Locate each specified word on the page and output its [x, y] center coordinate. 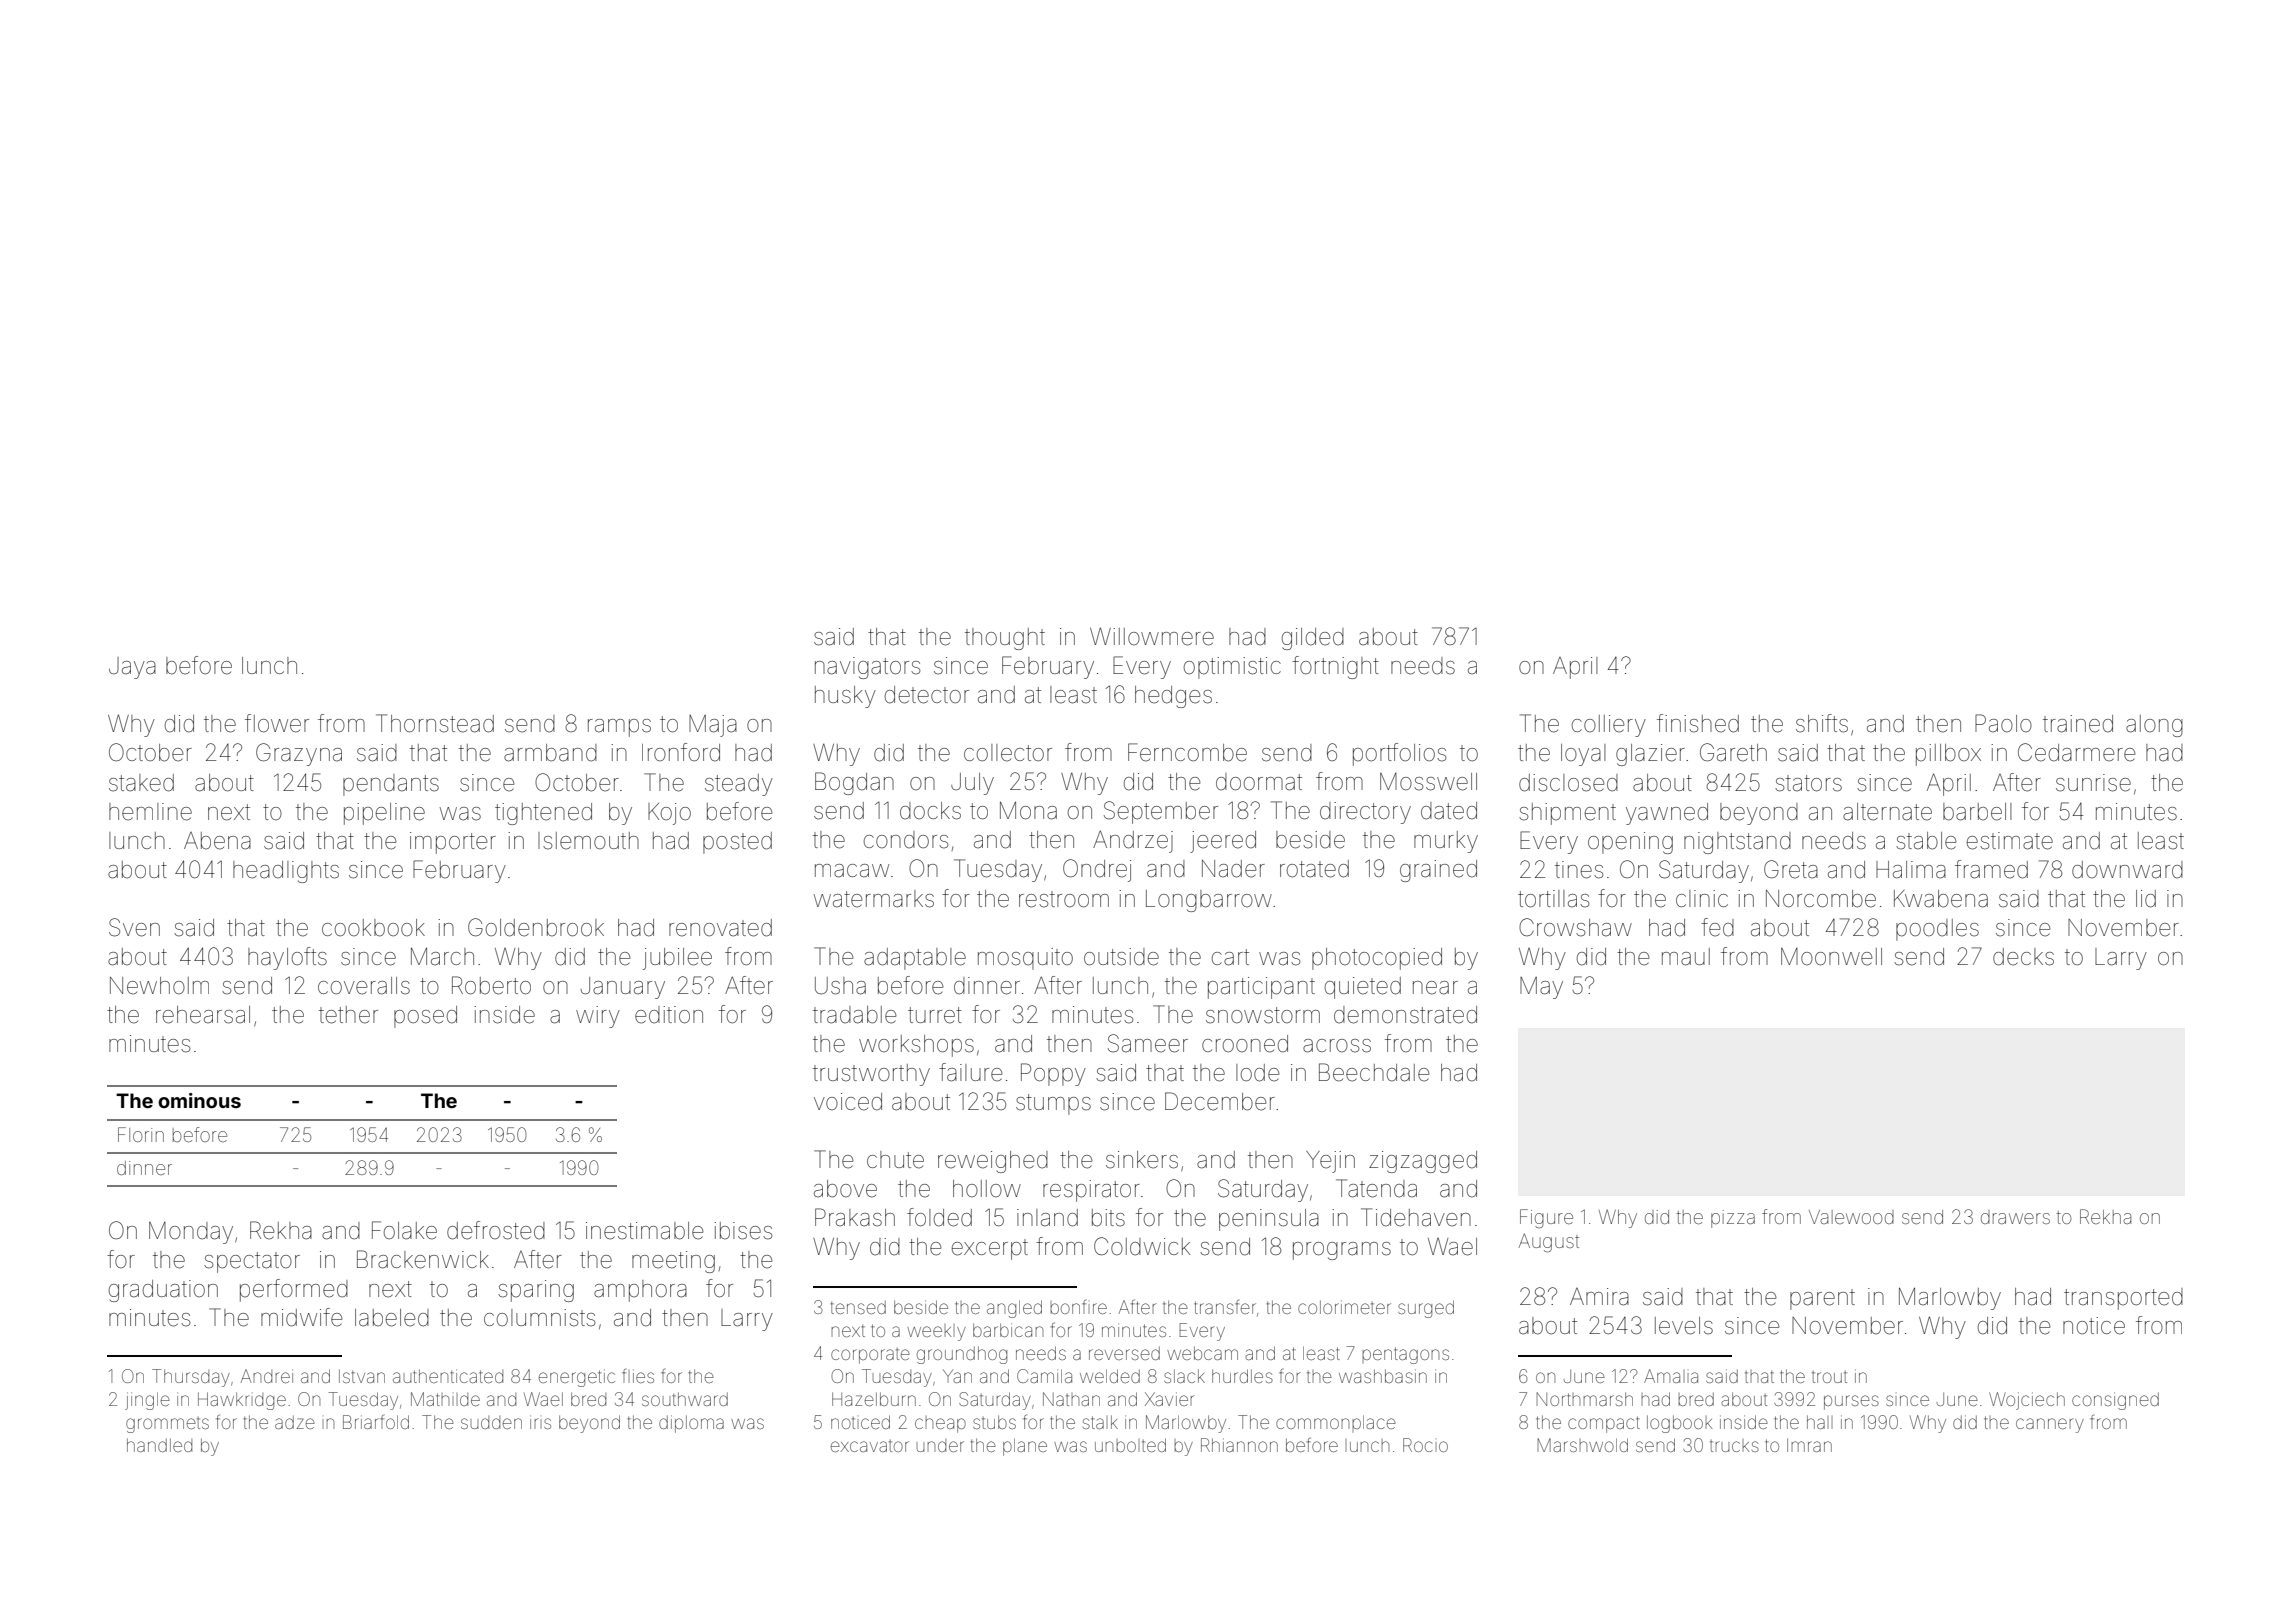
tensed [858, 1307]
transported [2123, 1299]
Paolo [2003, 723]
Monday [191, 1233]
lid [2146, 899]
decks [2023, 957]
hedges [1173, 697]
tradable [855, 1015]
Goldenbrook [536, 927]
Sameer [1148, 1043]
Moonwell [1831, 957]
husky [845, 697]
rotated [1314, 869]
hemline [150, 812]
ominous [199, 1100]
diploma [691, 1424]
